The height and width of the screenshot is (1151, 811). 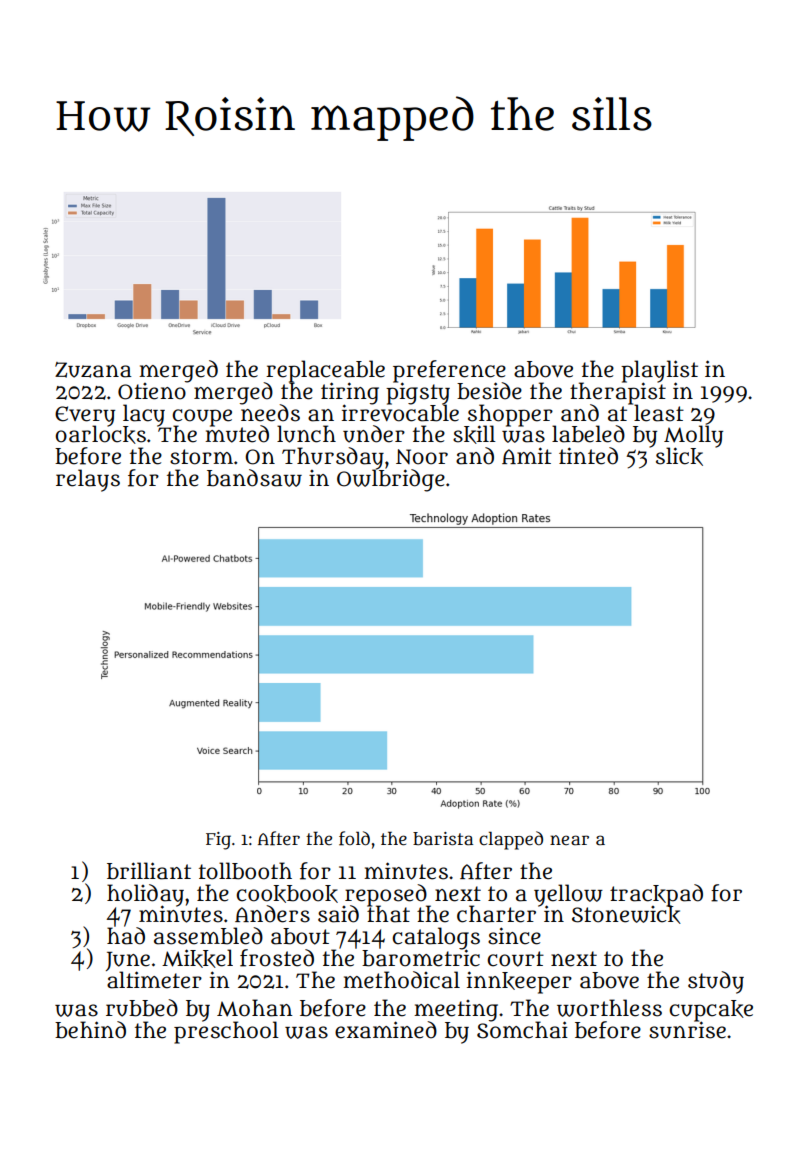 What do you see at coordinates (569, 840) in the screenshot?
I see `near` at bounding box center [569, 840].
